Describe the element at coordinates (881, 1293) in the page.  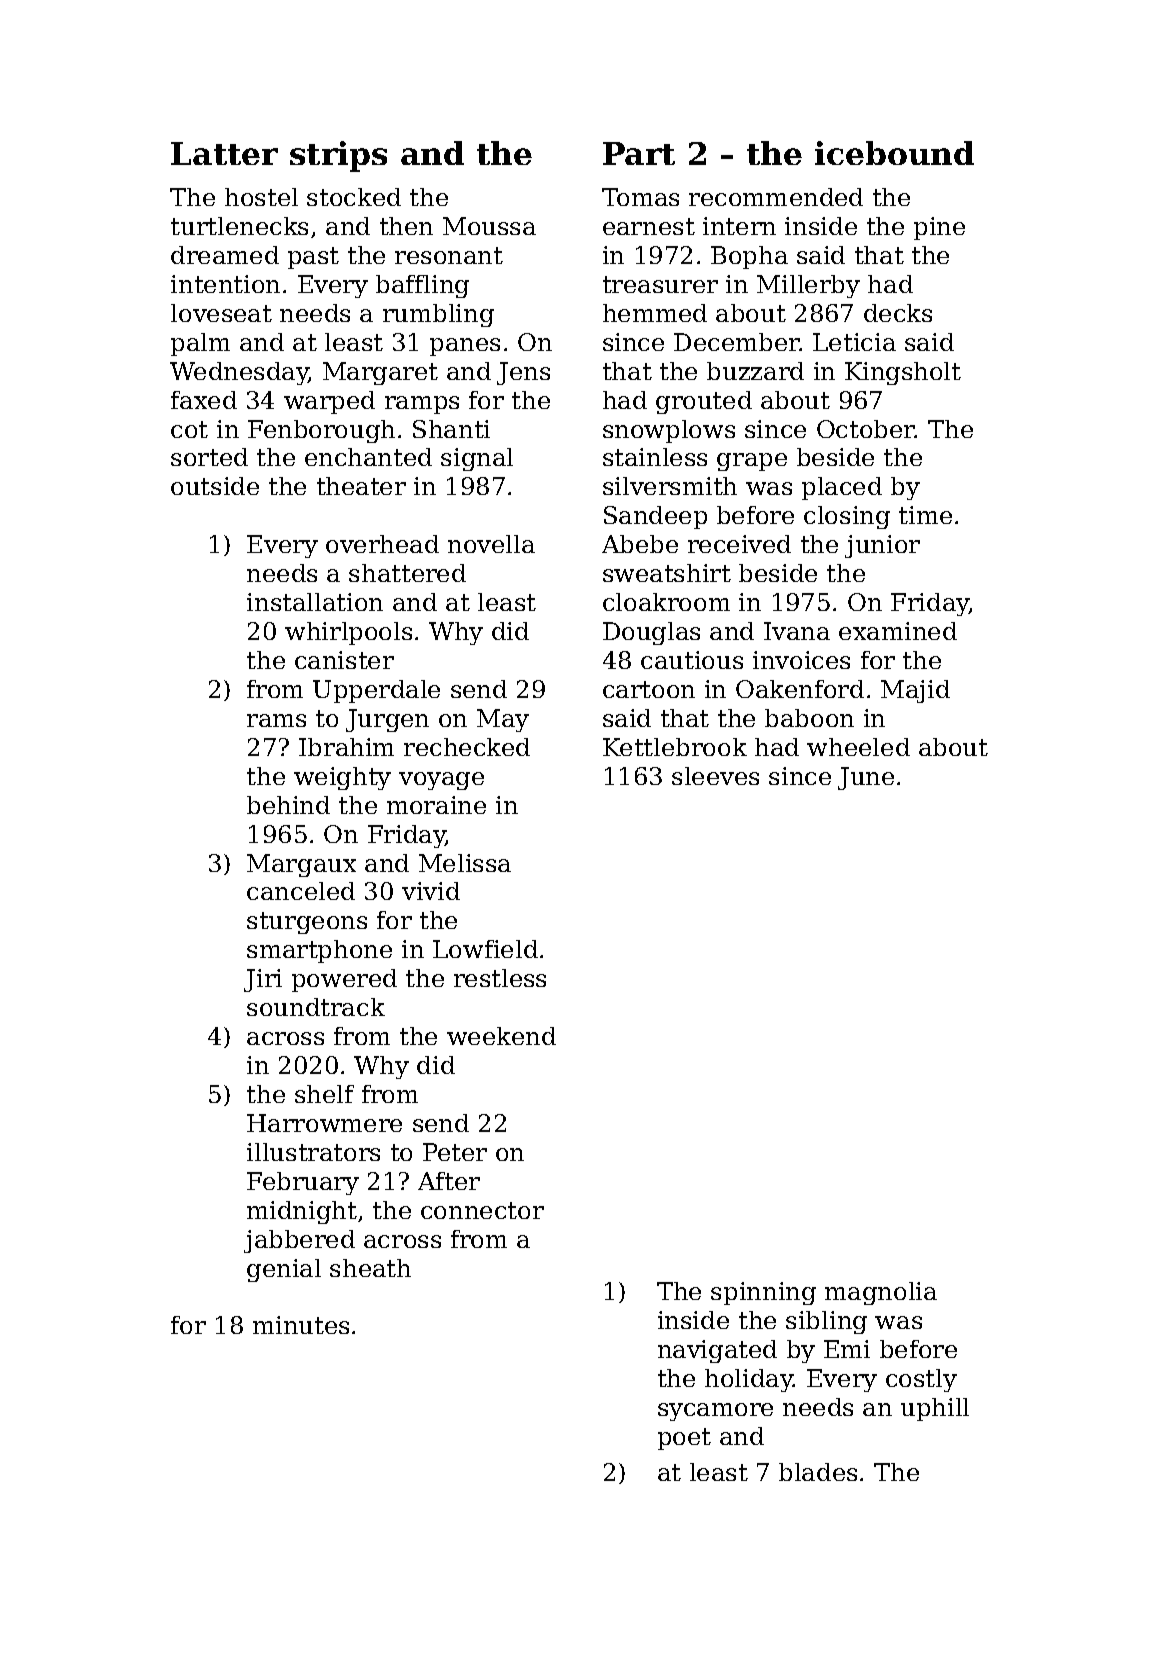
I see `magnolia` at that location.
